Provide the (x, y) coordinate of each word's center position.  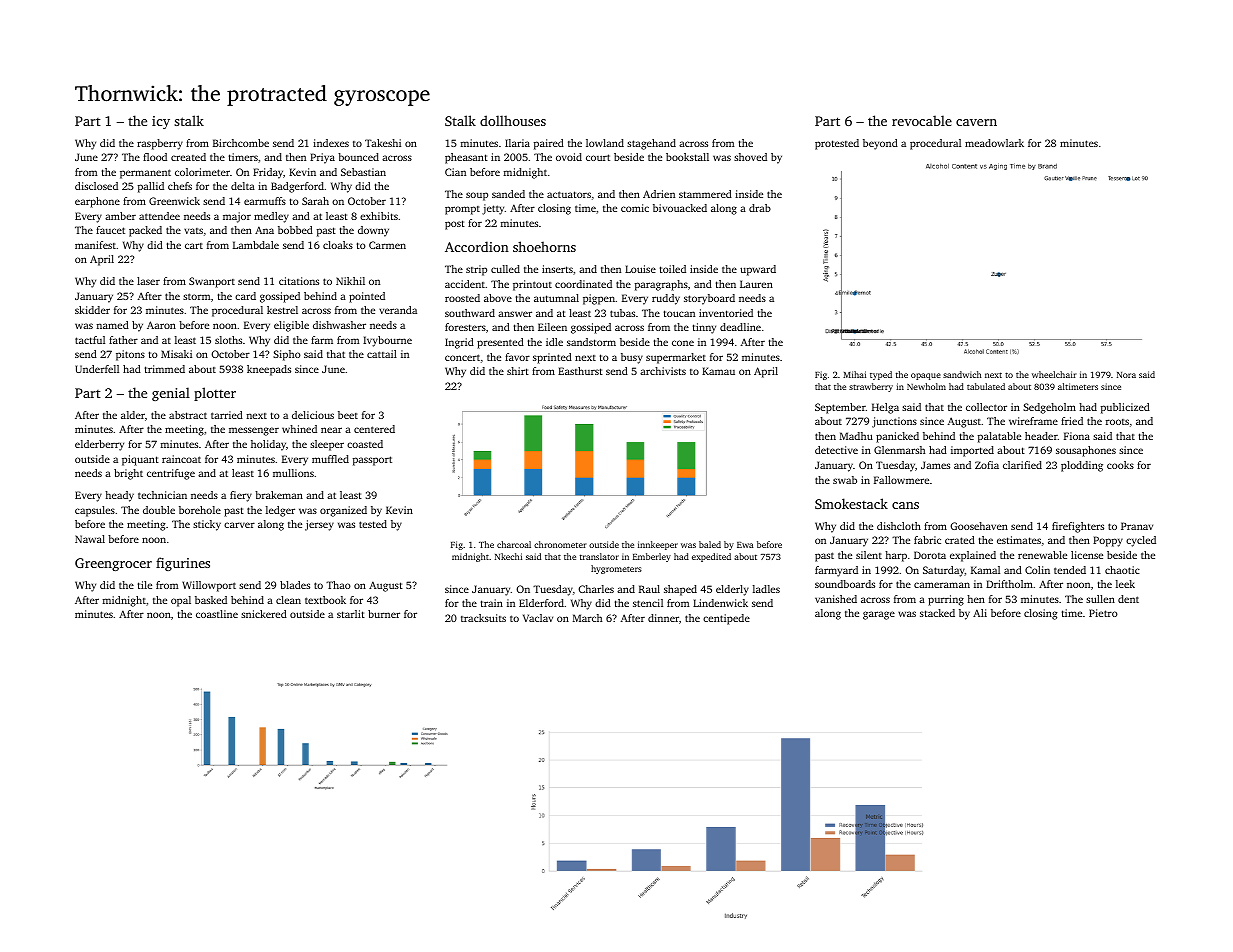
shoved (750, 157)
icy (161, 122)
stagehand (651, 144)
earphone (97, 202)
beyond (880, 144)
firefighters (1078, 527)
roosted (462, 298)
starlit (351, 614)
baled (710, 544)
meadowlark (994, 143)
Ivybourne (387, 341)
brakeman (279, 495)
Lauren (756, 284)
